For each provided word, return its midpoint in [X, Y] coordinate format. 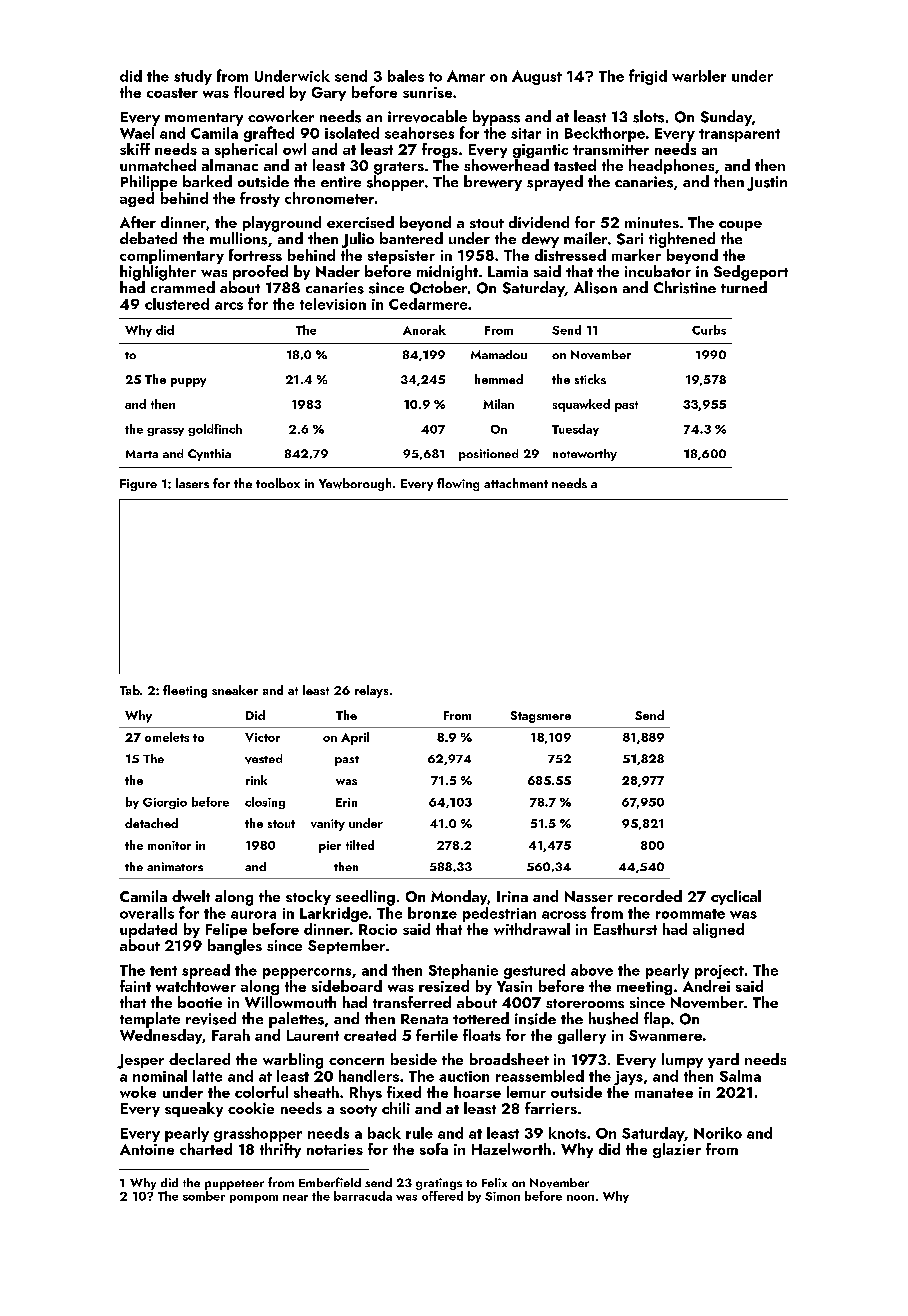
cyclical [736, 897]
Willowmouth [290, 1002]
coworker [281, 116]
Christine [685, 287]
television [333, 304]
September [346, 946]
